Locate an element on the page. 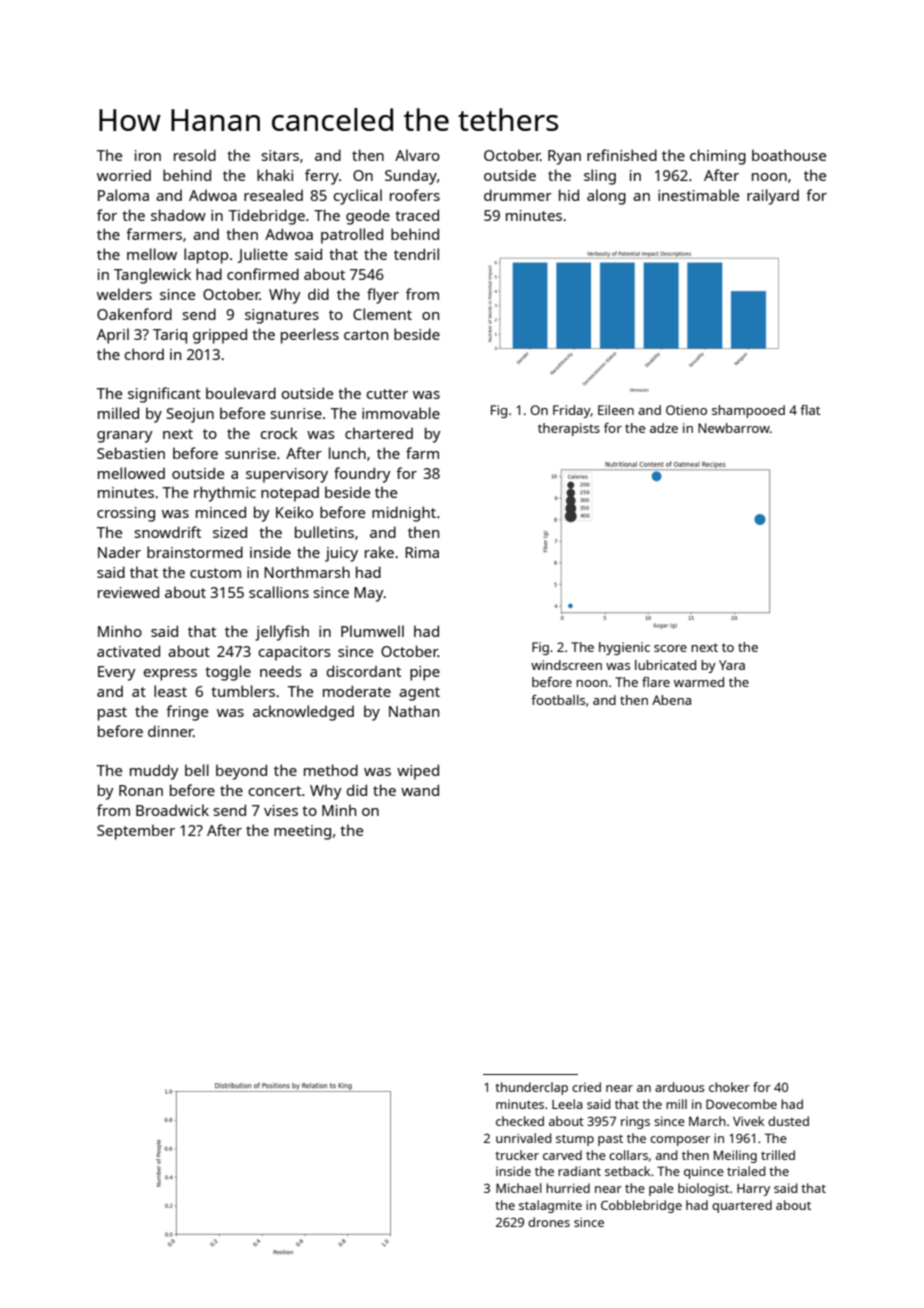  shampooed is located at coordinates (748, 411).
